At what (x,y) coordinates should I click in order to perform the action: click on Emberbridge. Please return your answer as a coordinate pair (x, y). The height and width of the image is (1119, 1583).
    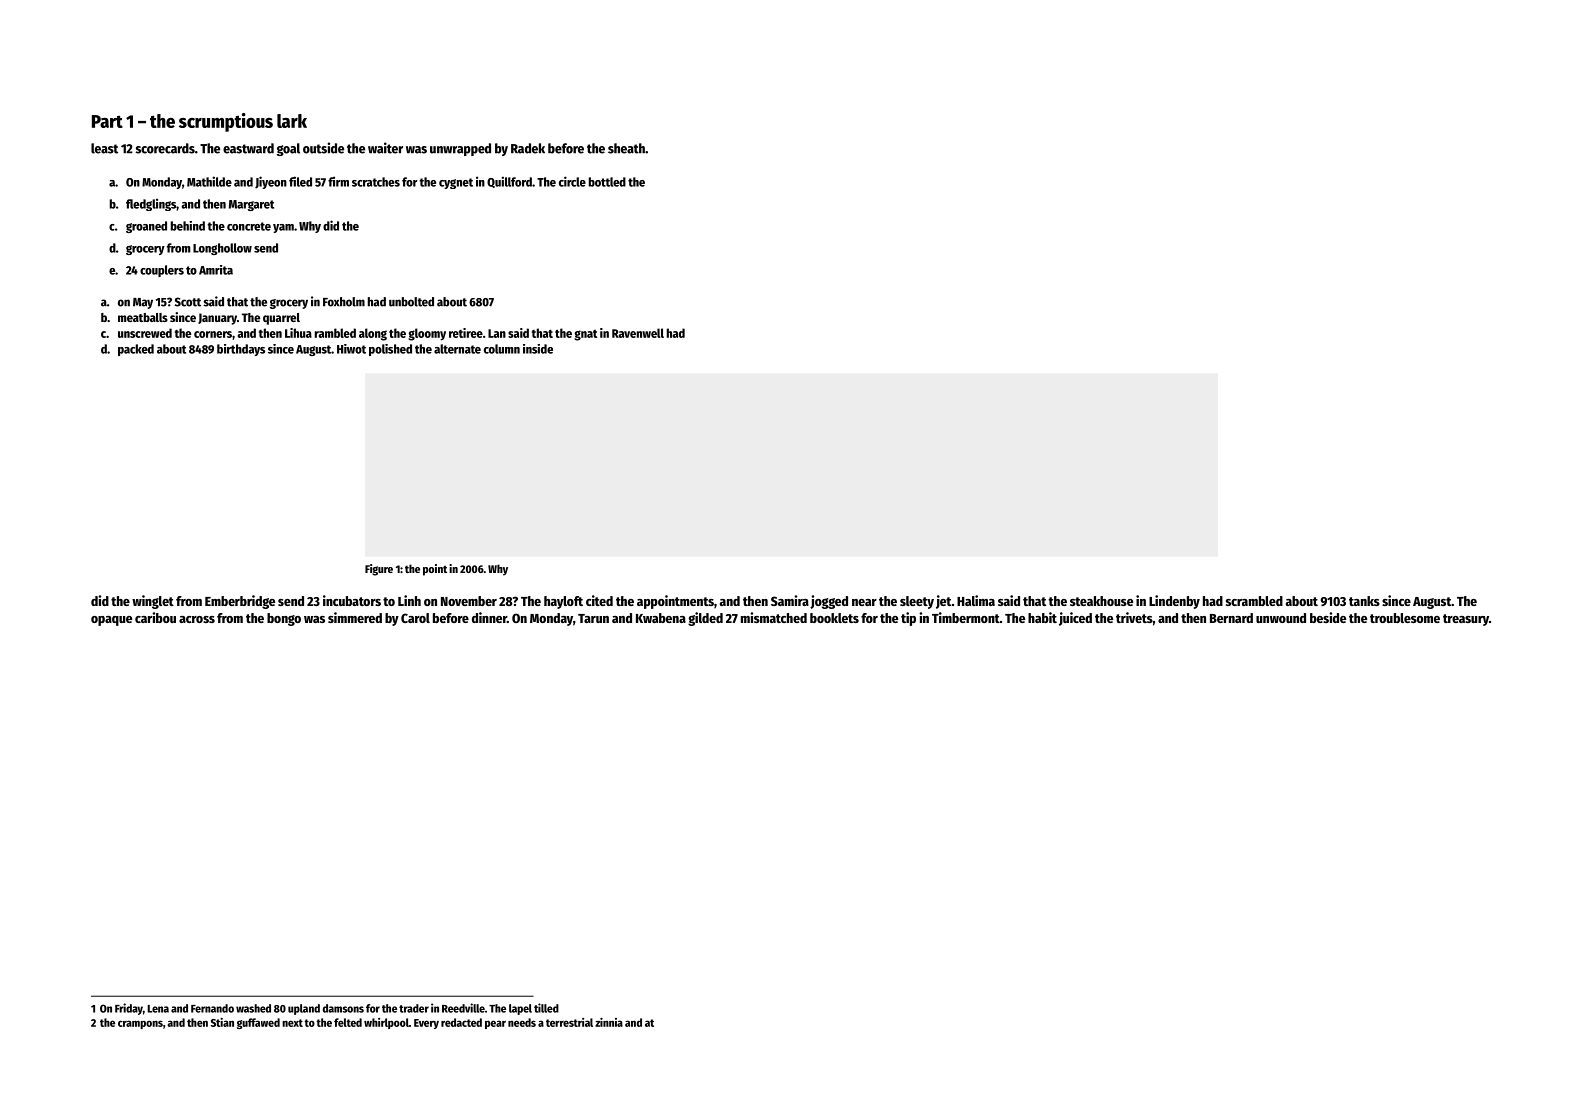
    Looking at the image, I should click on (240, 602).
